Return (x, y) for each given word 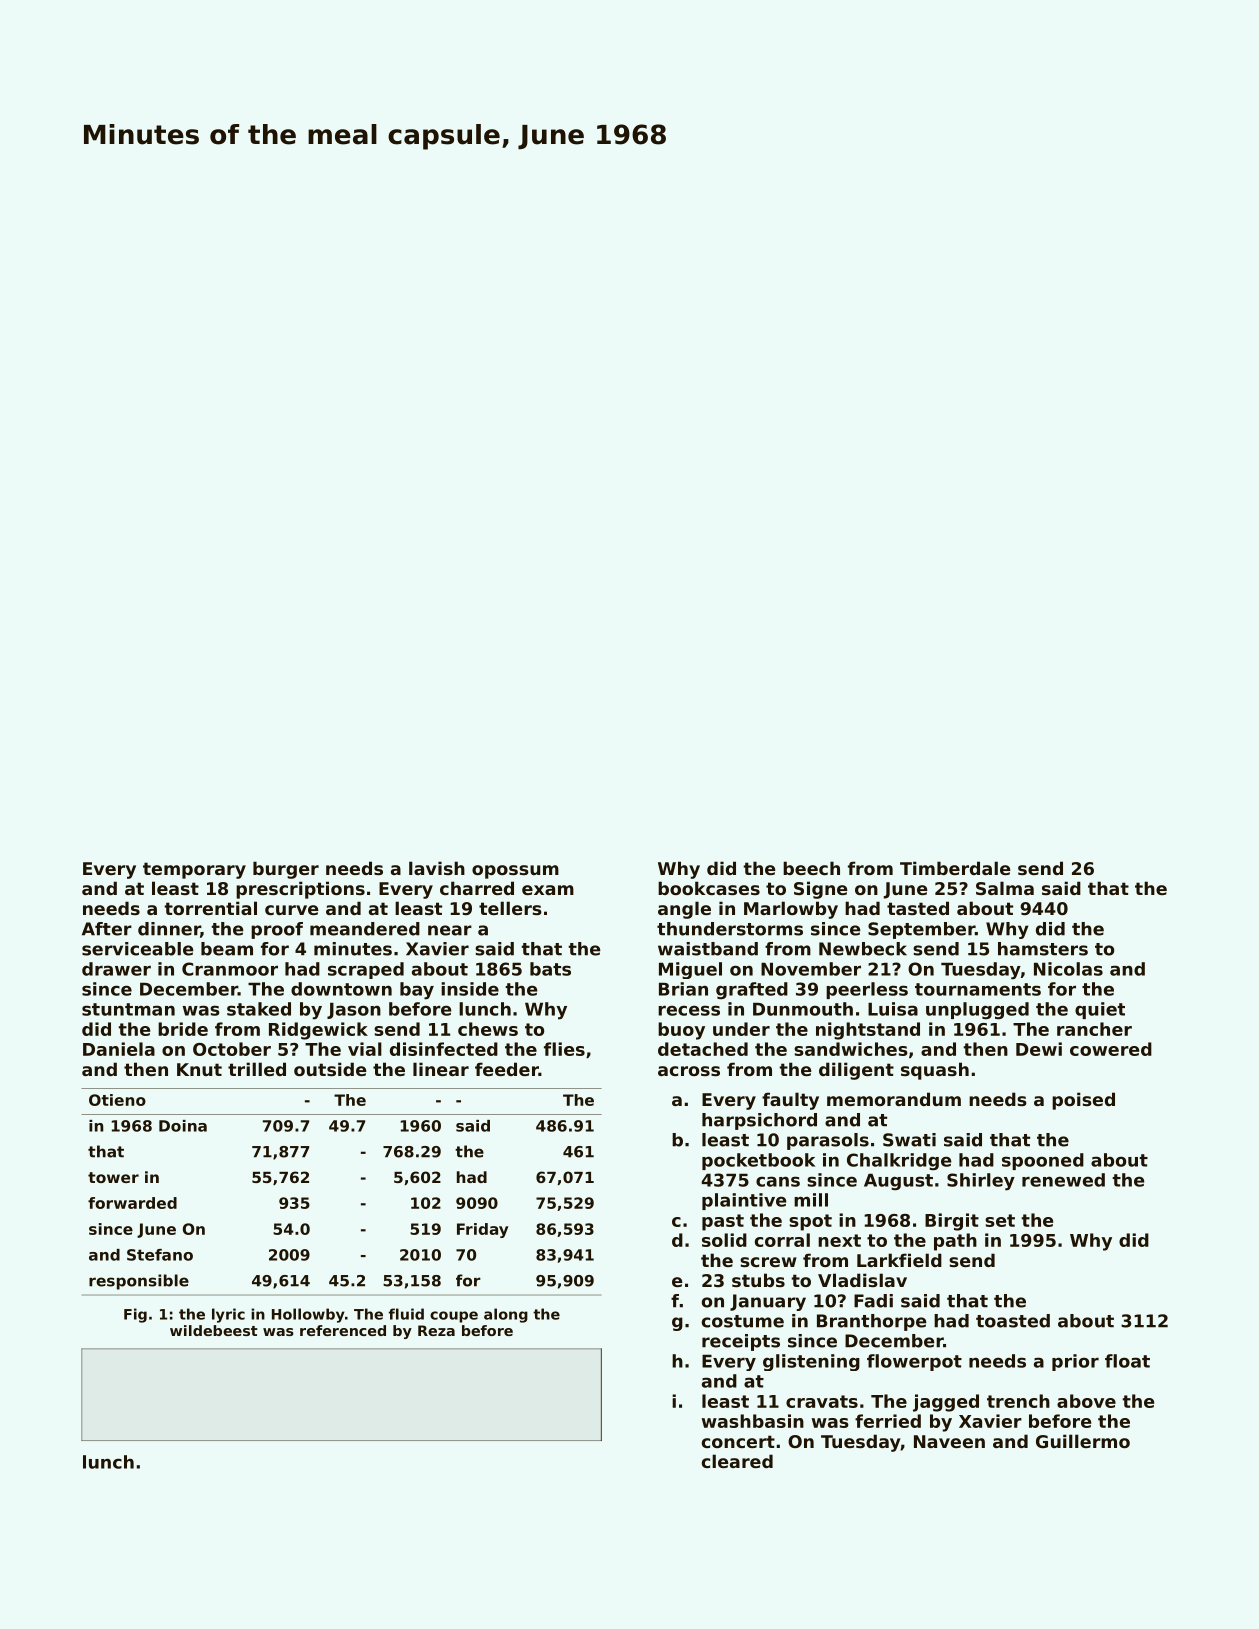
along (506, 1315)
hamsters (1043, 949)
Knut (199, 1069)
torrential (210, 908)
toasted (1013, 1321)
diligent (856, 1071)
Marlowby (791, 910)
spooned (1043, 1161)
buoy (681, 1031)
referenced (343, 1330)
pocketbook (758, 1161)
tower (113, 1177)
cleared (737, 1461)
